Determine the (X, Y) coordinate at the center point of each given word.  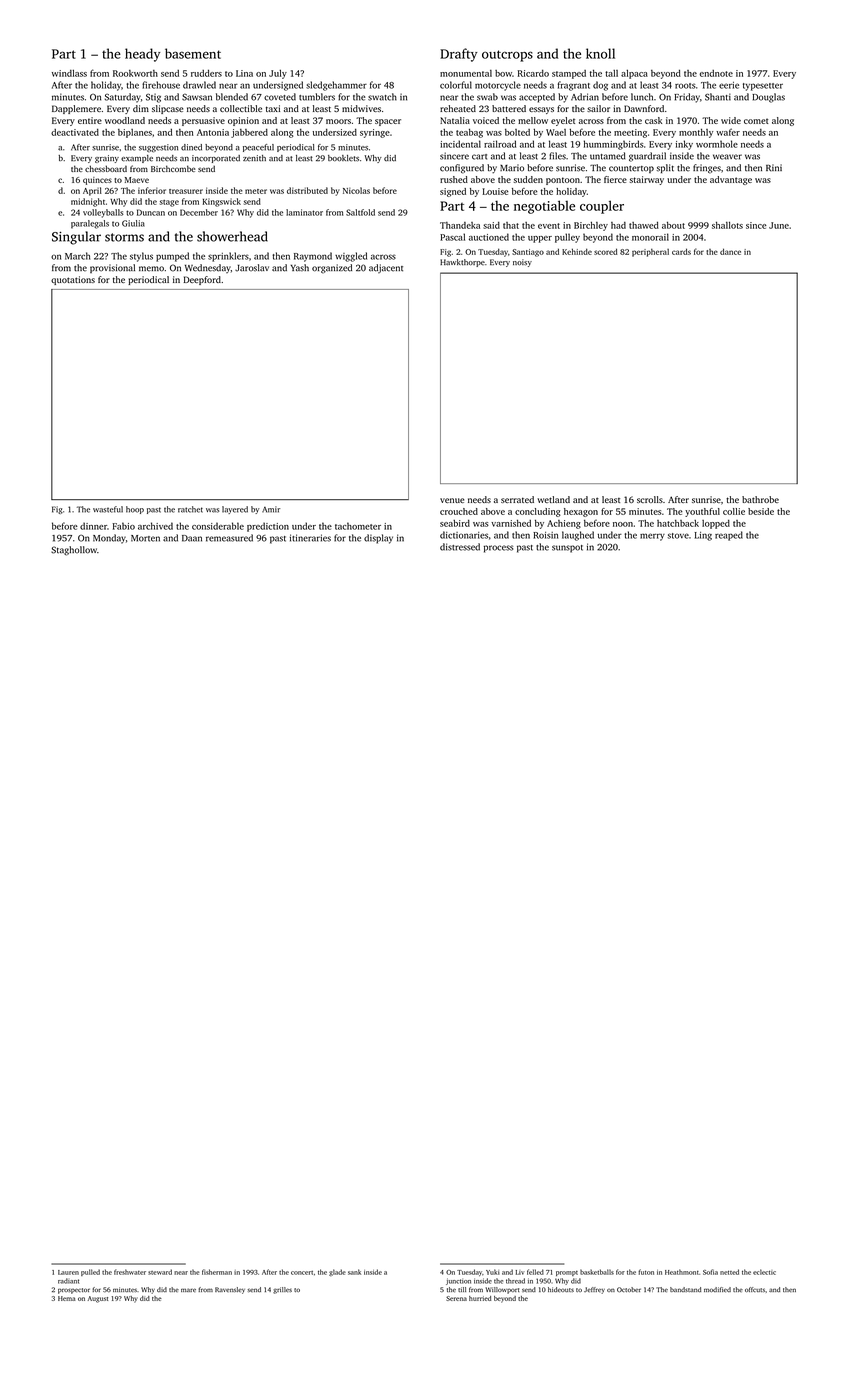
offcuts (755, 1289)
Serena (456, 1298)
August (98, 1299)
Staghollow (74, 551)
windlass (69, 73)
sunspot (567, 549)
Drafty (458, 55)
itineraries (310, 538)
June (779, 225)
